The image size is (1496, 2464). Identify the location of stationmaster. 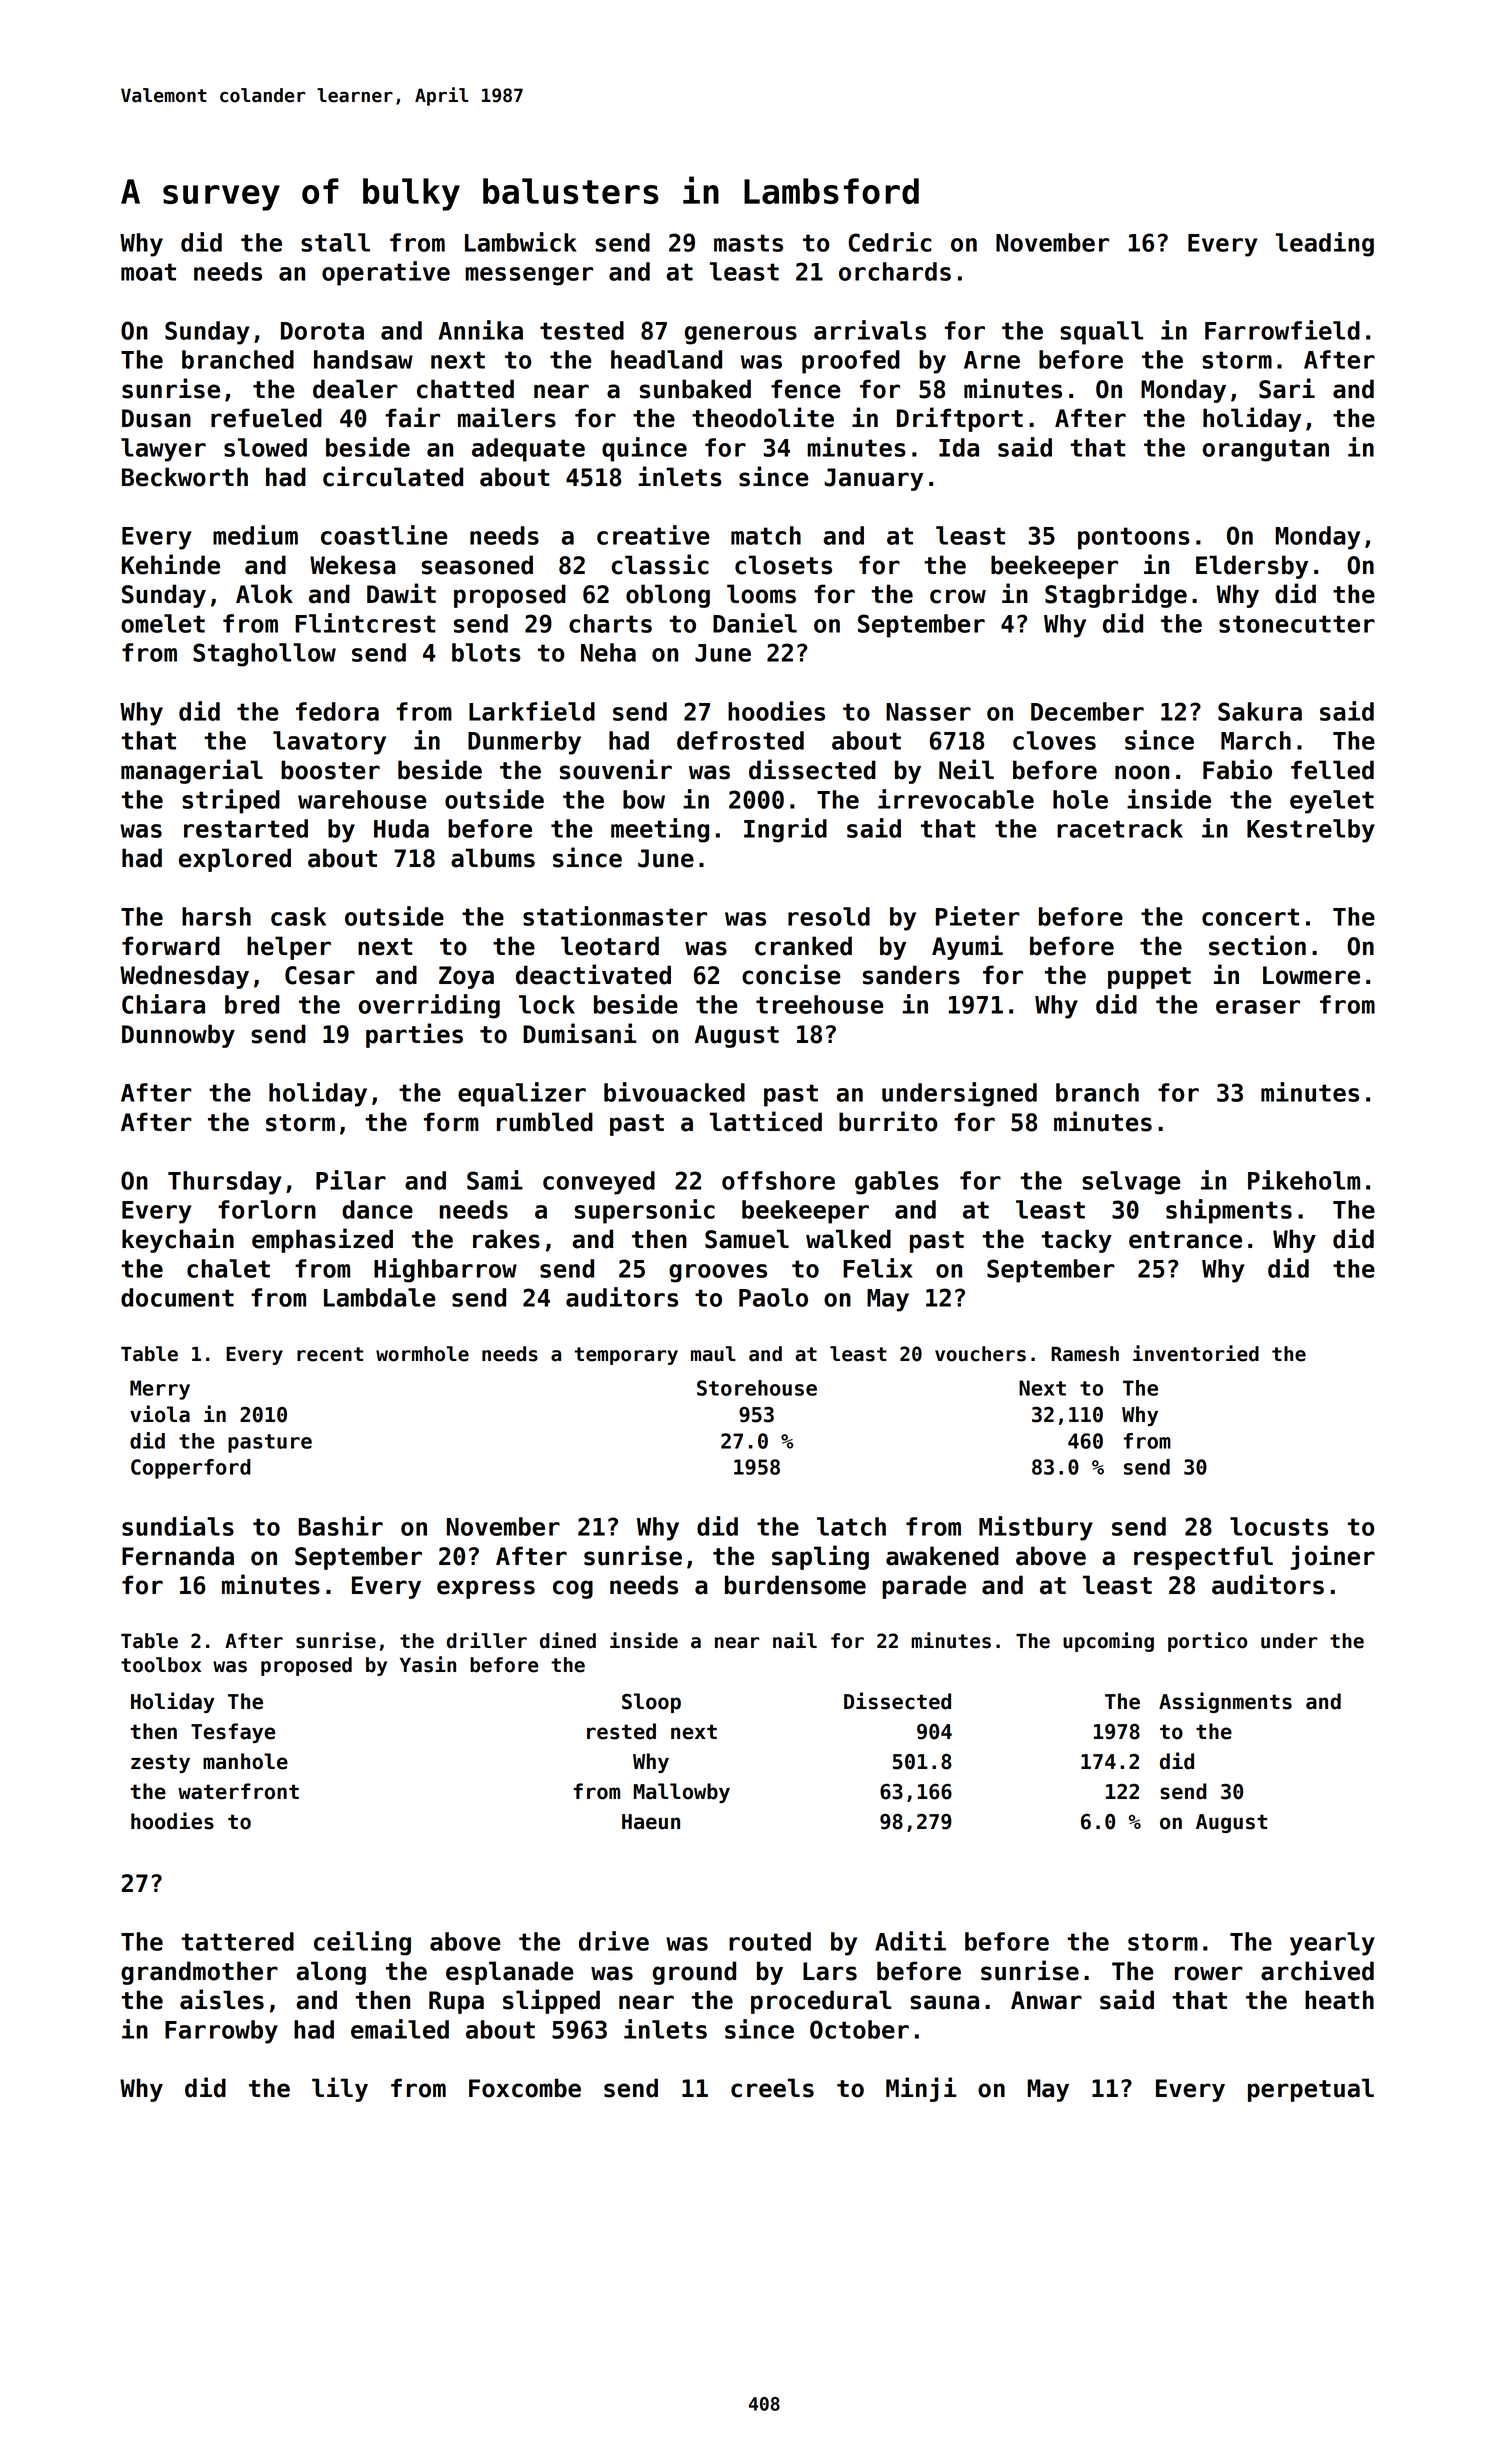
(615, 916).
